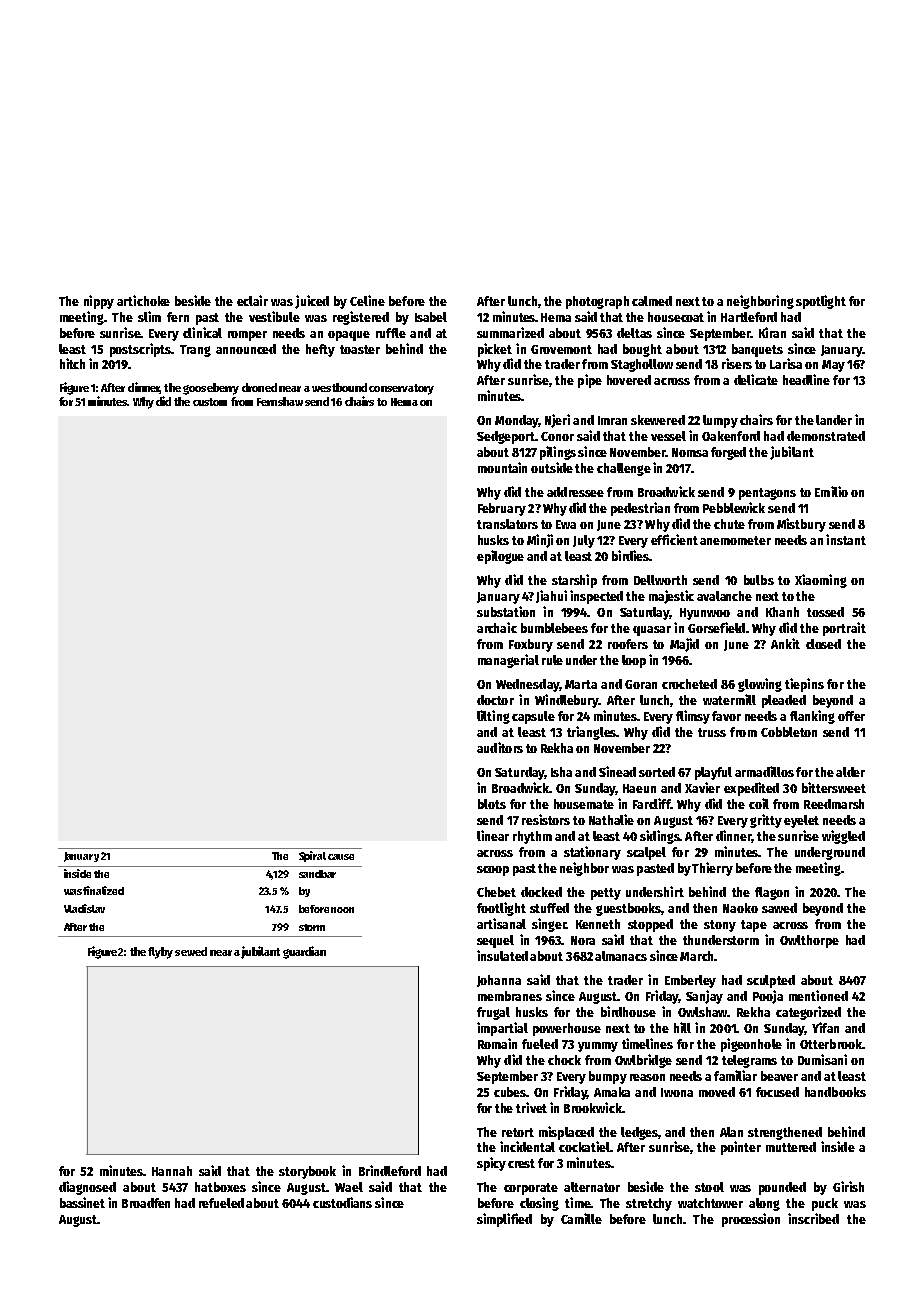 This screenshot has width=924, height=1308. Describe the element at coordinates (210, 402) in the screenshot. I see `custom` at that location.
